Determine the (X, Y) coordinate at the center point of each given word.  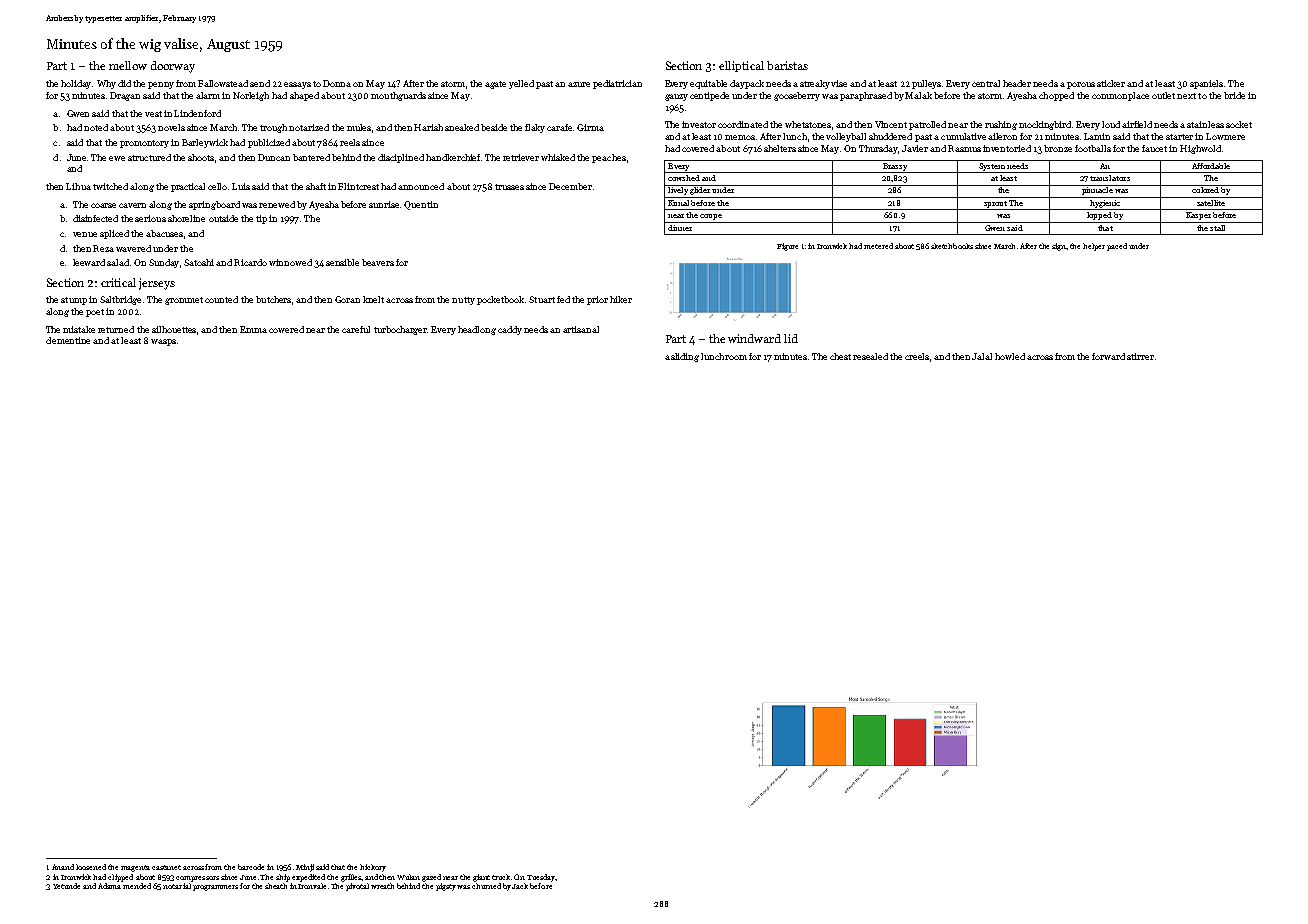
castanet (166, 867)
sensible (342, 262)
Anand (63, 867)
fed (563, 299)
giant (481, 878)
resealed (870, 356)
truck (501, 877)
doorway (173, 67)
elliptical (741, 66)
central (986, 83)
